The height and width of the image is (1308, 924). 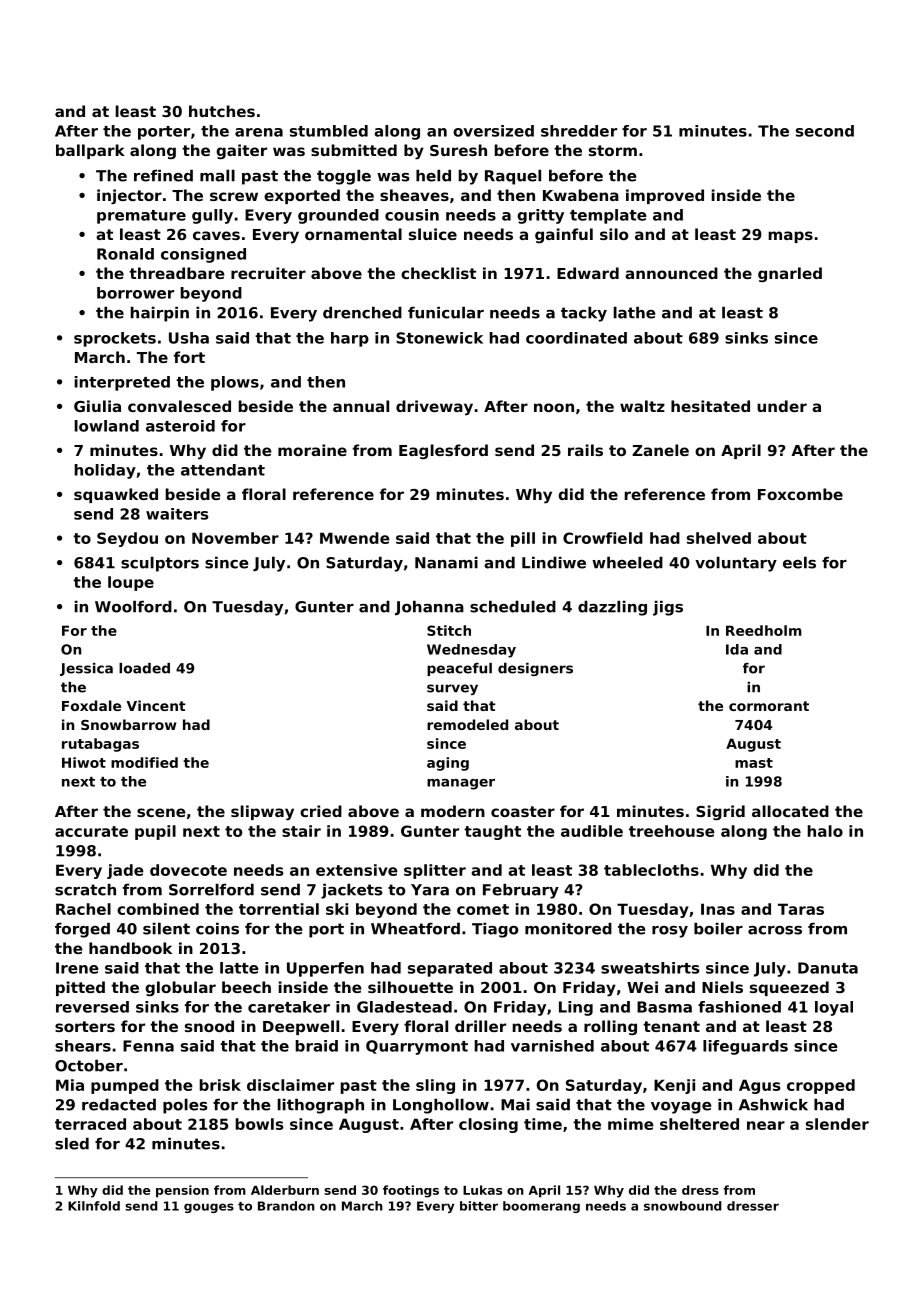 I want to click on sluice, so click(x=433, y=234).
